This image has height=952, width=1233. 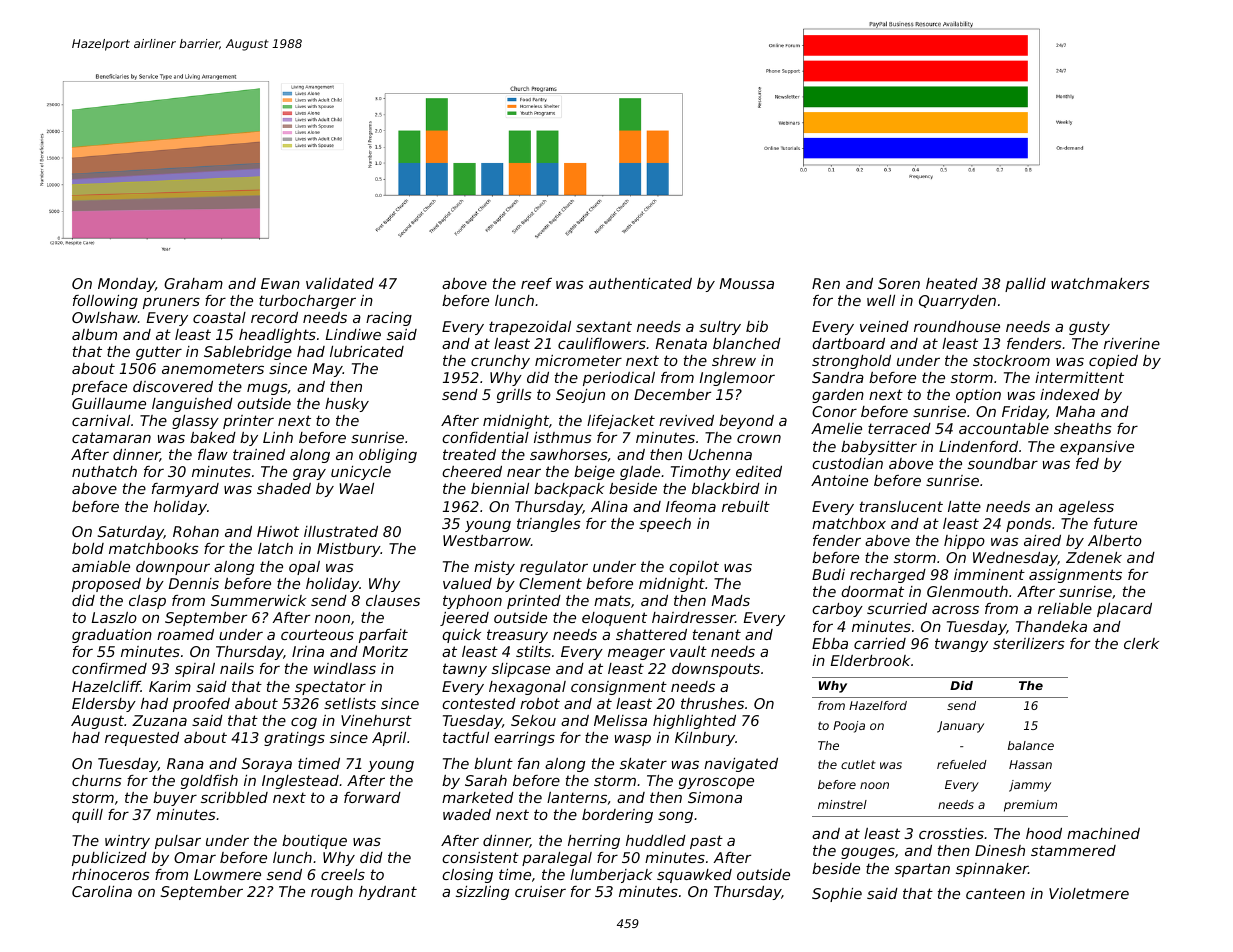 What do you see at coordinates (314, 842) in the image?
I see `boutique` at bounding box center [314, 842].
